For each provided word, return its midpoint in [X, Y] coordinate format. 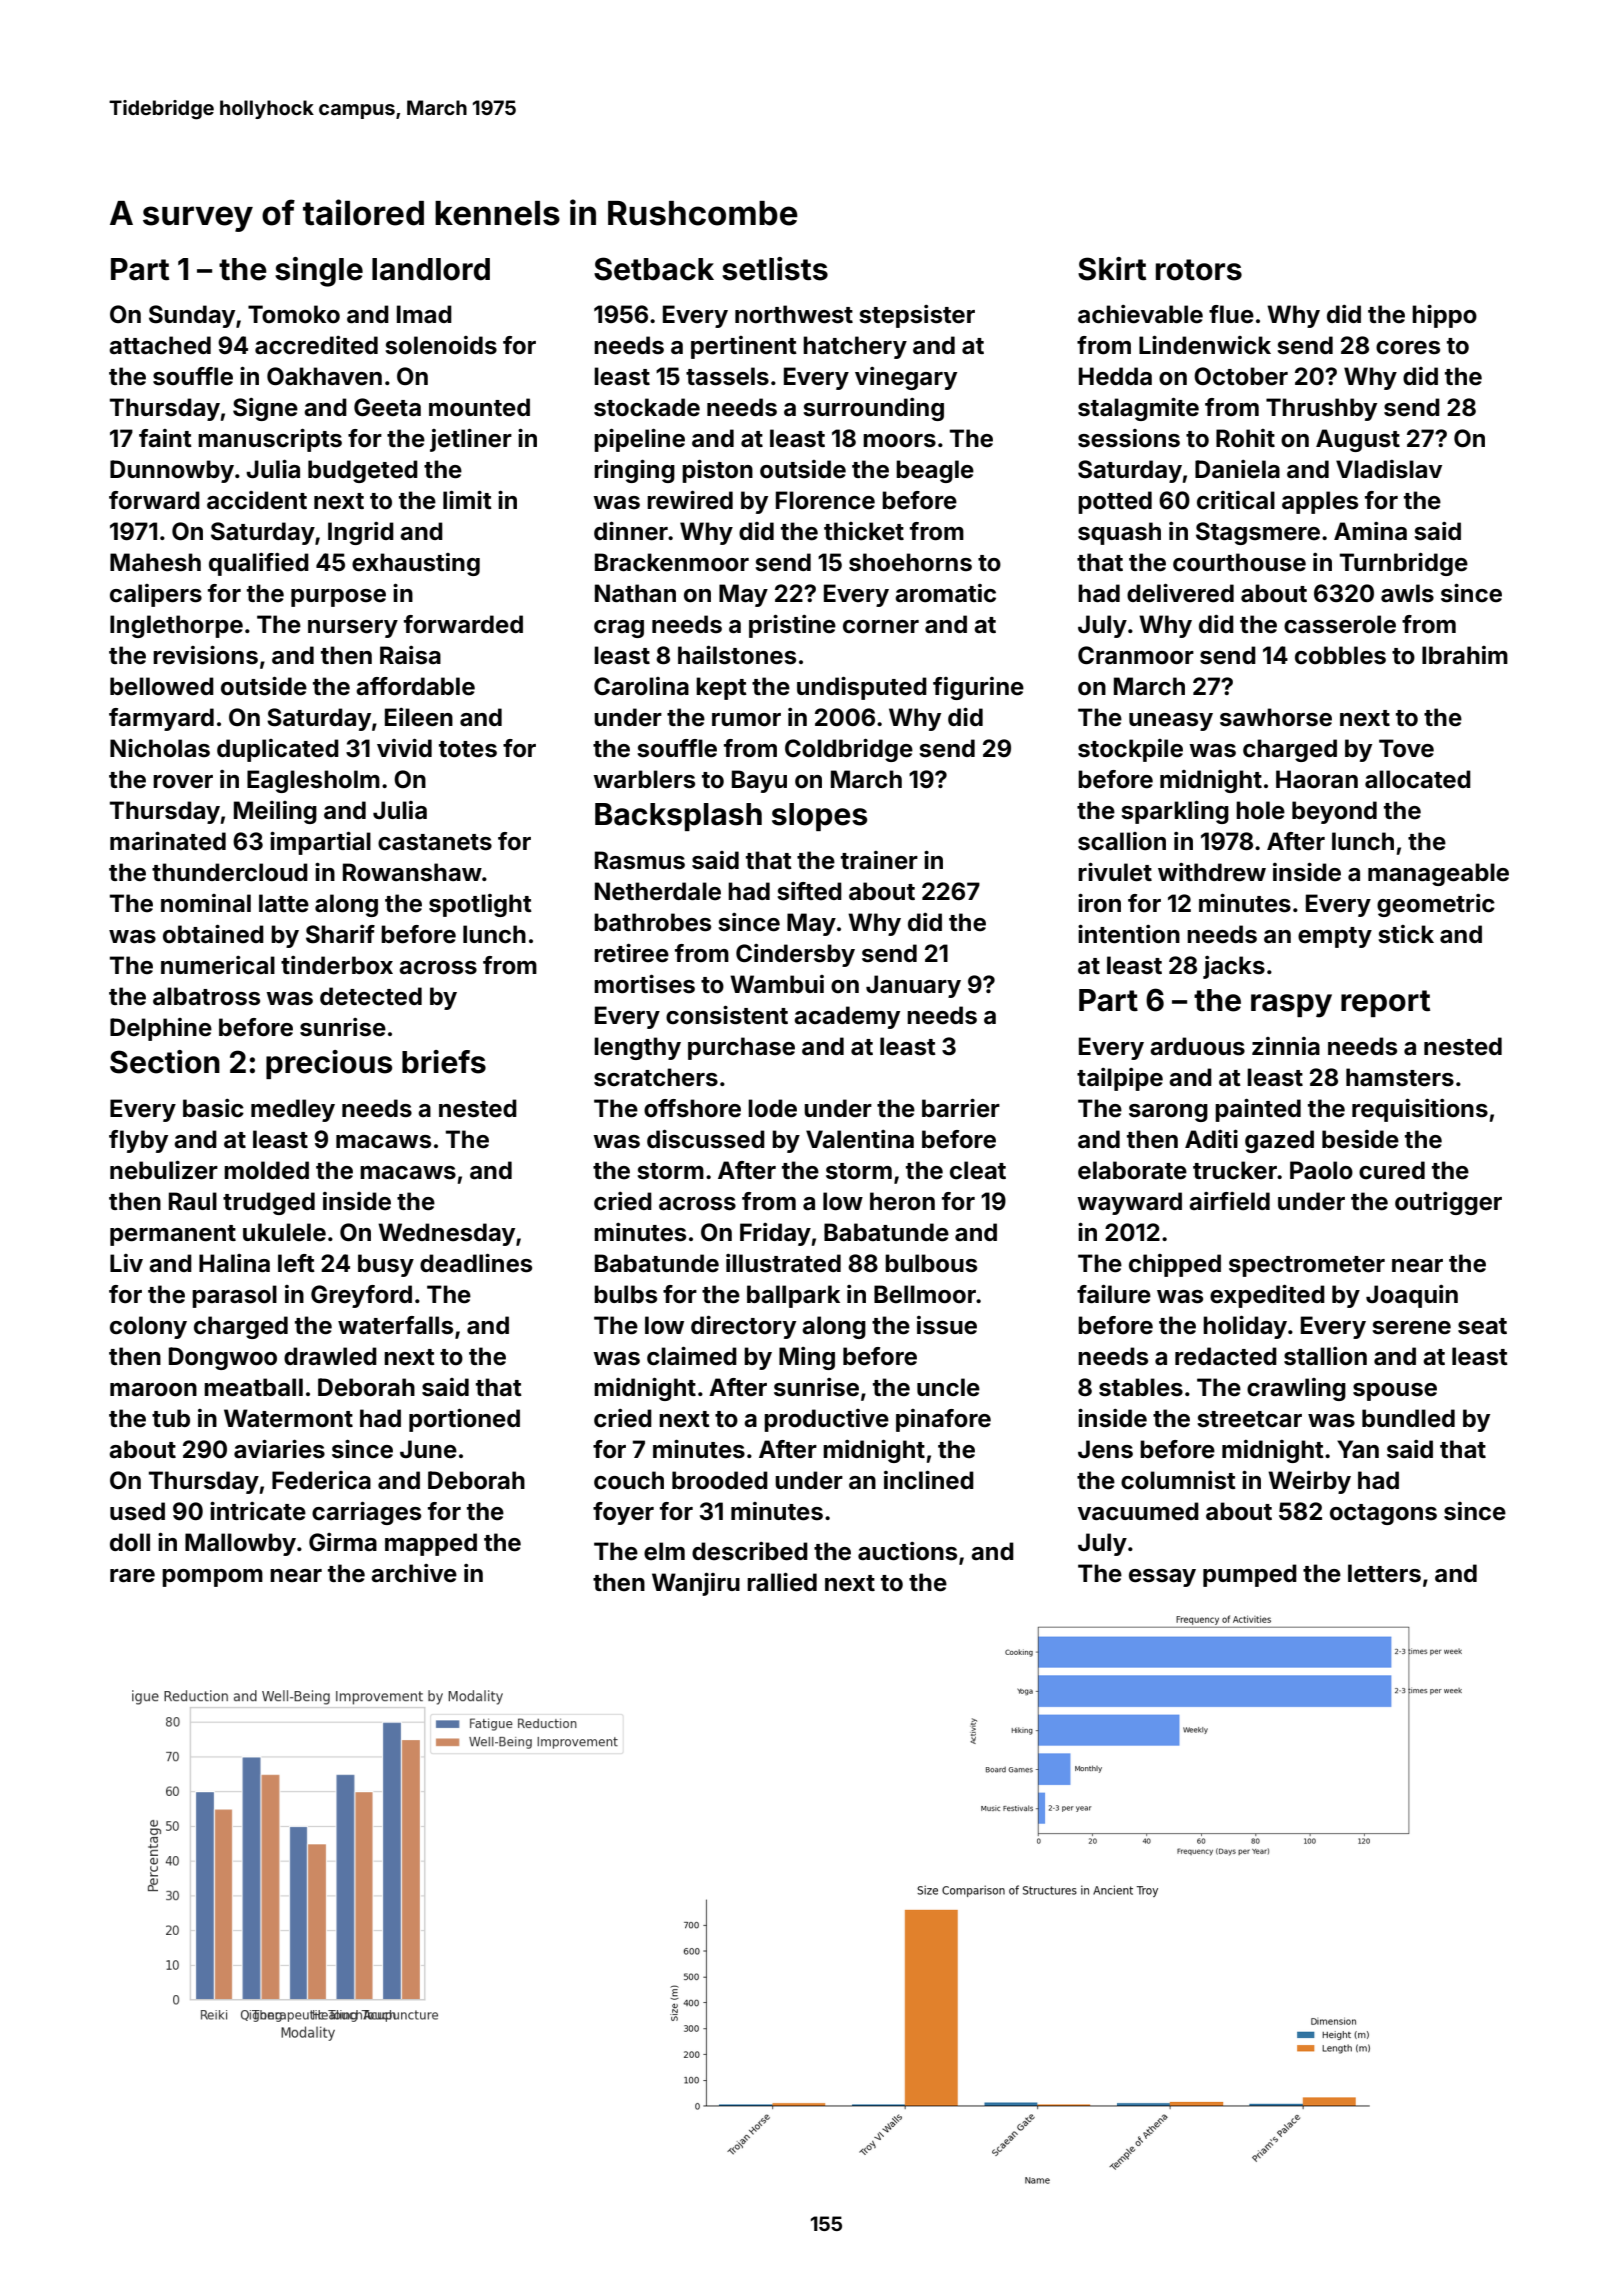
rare [132, 1576]
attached [160, 345]
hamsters [1400, 1077]
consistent [727, 1015]
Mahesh [155, 562]
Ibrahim [1465, 655]
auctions [907, 1551]
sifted [809, 891]
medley [293, 1110]
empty [1335, 937]
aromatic [945, 593]
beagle [935, 471]
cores [1408, 348]
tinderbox [337, 965]
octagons [1383, 1514]
